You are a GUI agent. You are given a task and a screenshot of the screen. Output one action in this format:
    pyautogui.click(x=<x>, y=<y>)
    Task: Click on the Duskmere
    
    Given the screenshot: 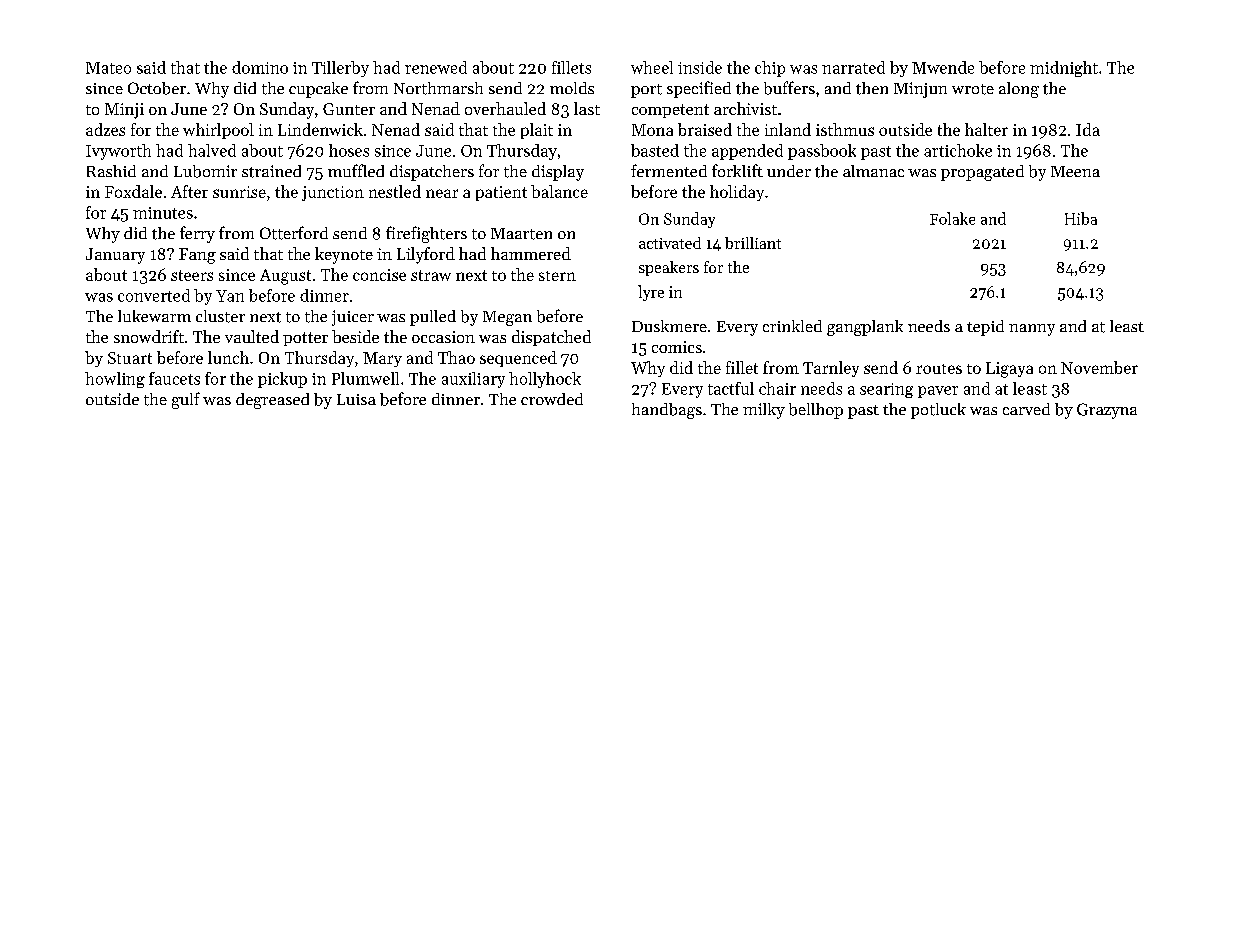 What is the action you would take?
    pyautogui.click(x=669, y=326)
